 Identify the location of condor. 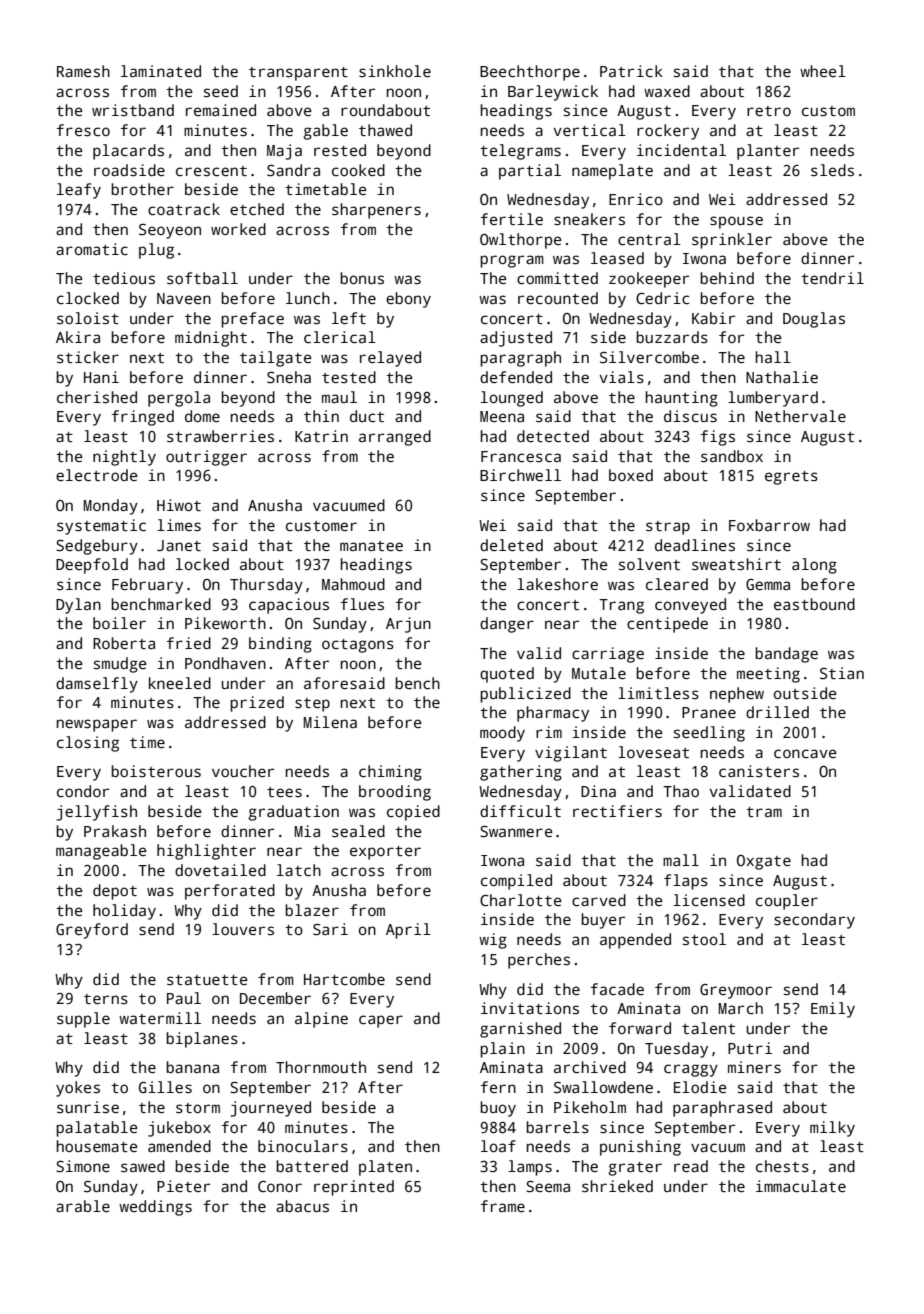
(83, 791).
